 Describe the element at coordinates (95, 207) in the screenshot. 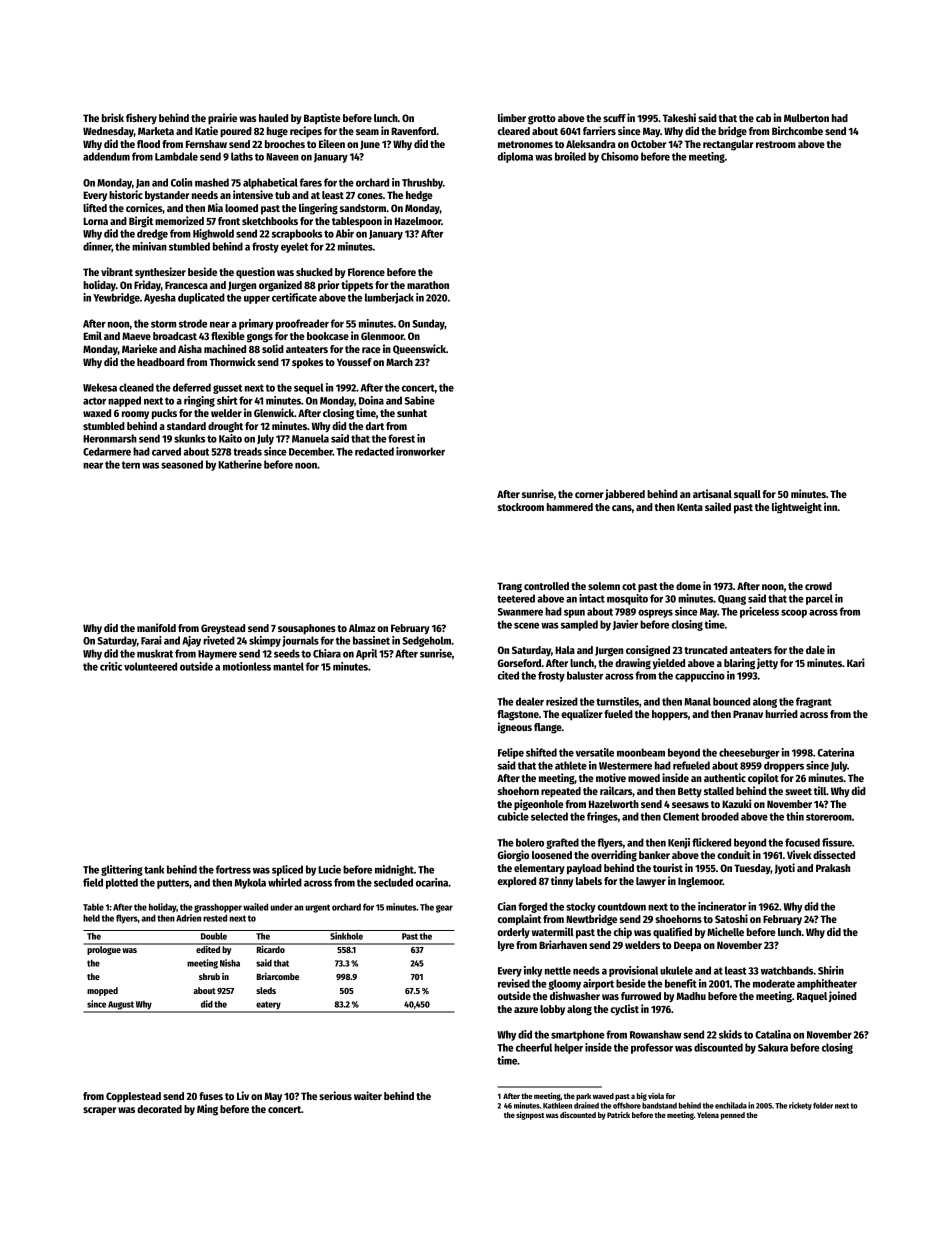

I see `lifted` at that location.
